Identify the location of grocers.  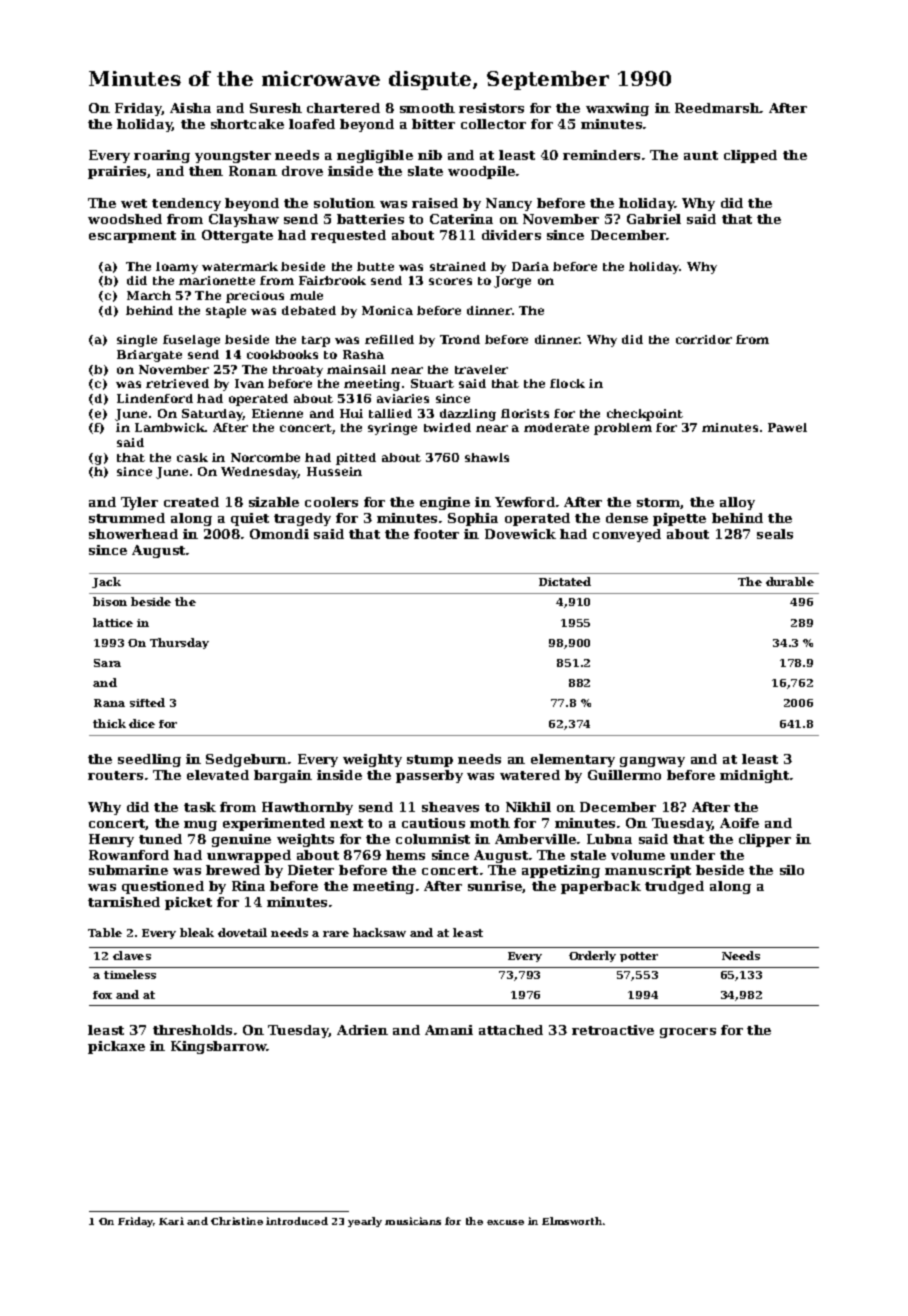
(688, 1033).
